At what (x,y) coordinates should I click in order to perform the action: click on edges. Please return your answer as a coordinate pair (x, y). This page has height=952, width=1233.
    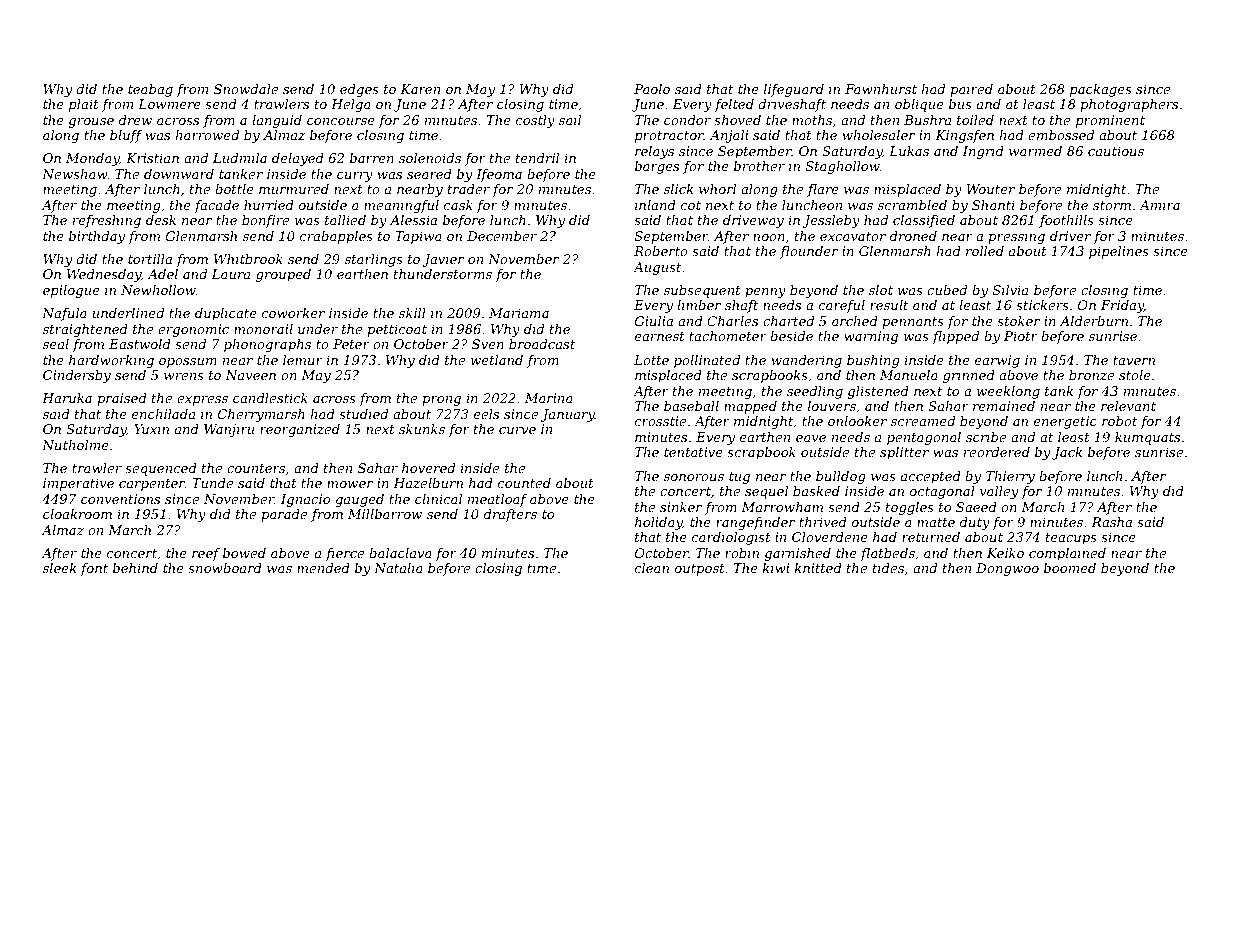
    Looking at the image, I should click on (359, 90).
